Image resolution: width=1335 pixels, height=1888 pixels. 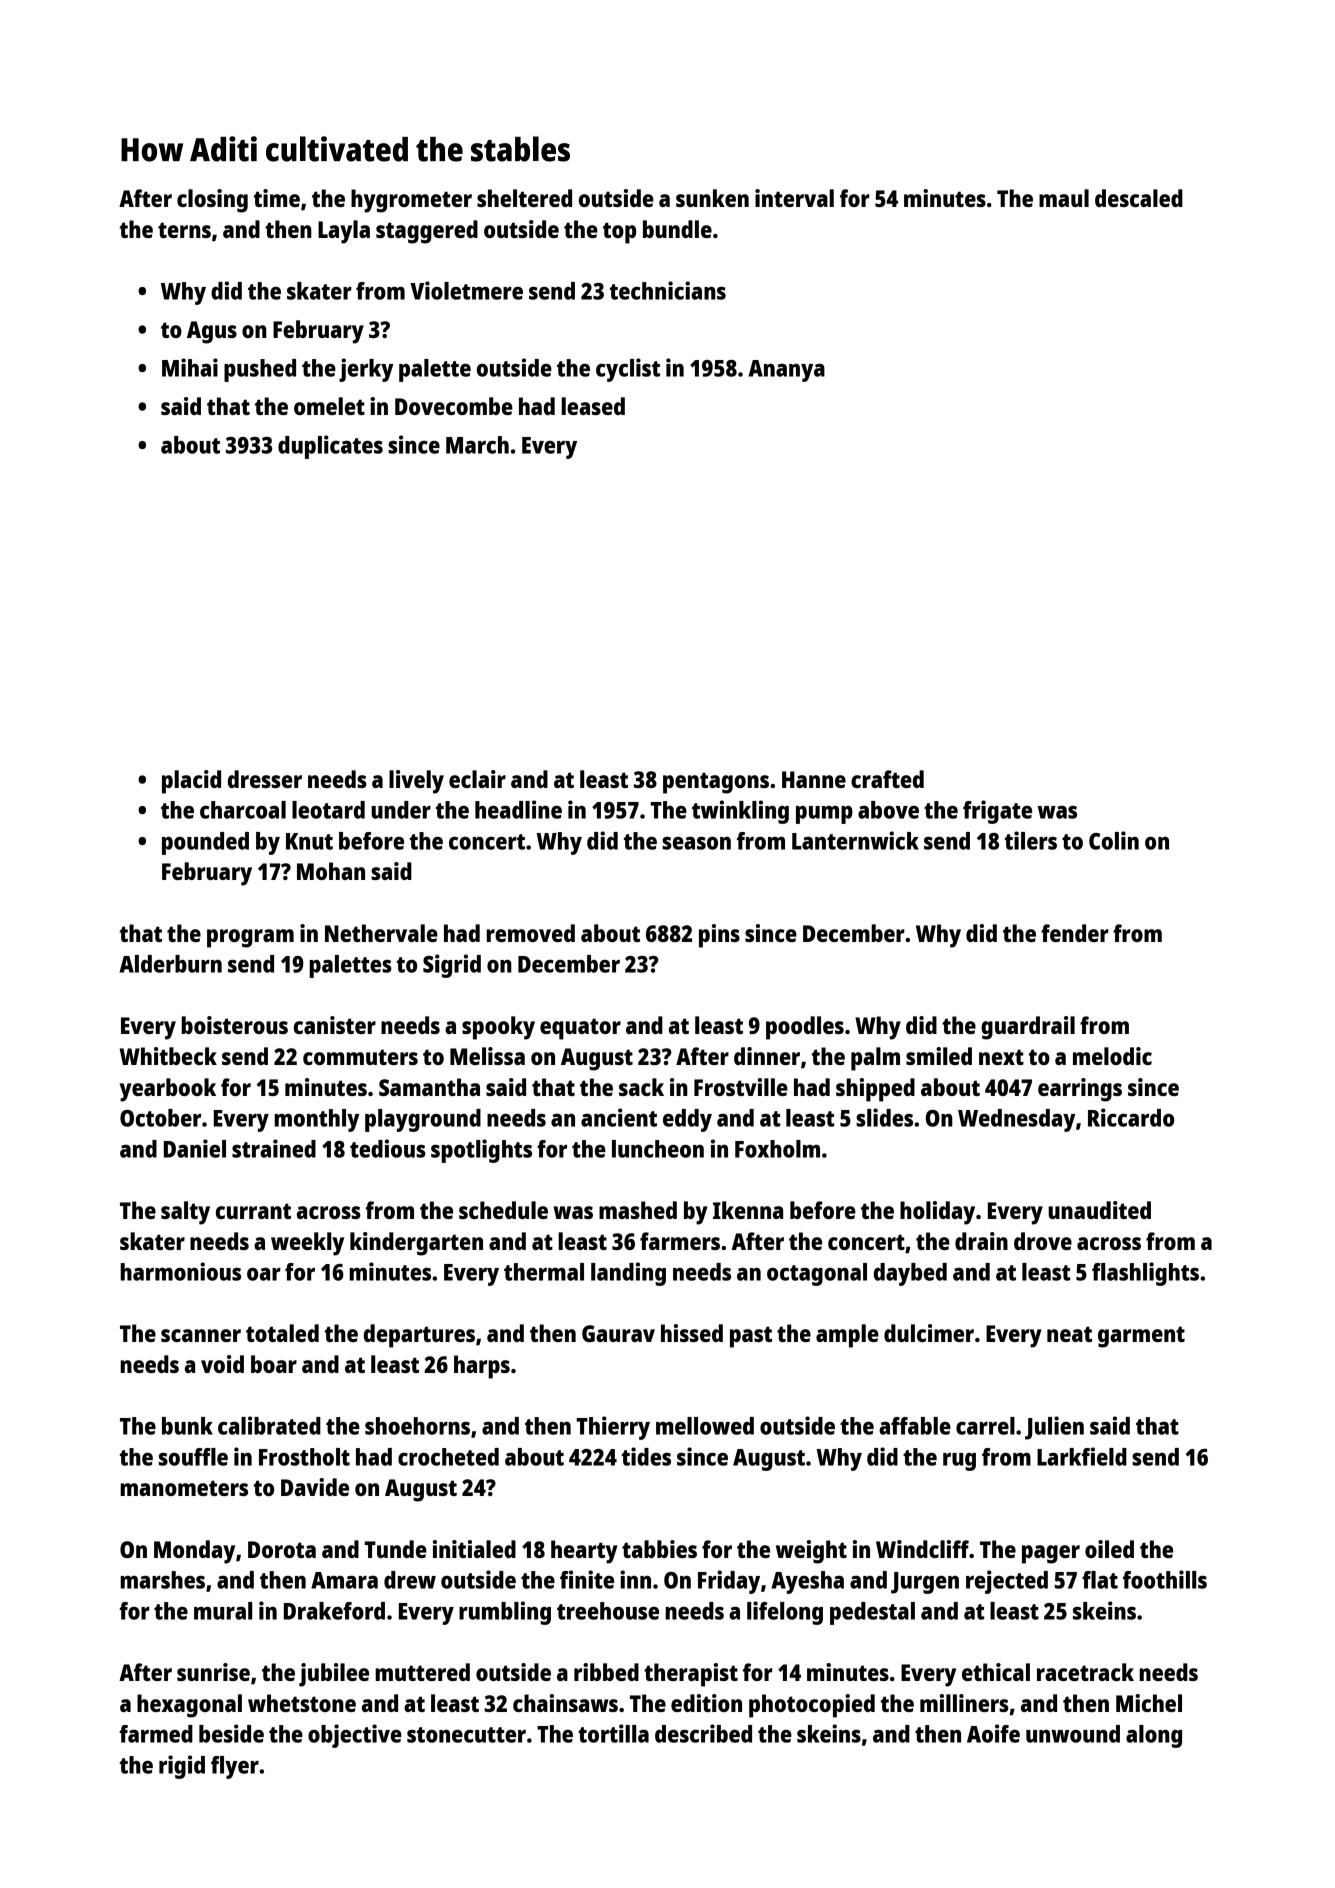 I want to click on unaudited, so click(x=1099, y=1210).
